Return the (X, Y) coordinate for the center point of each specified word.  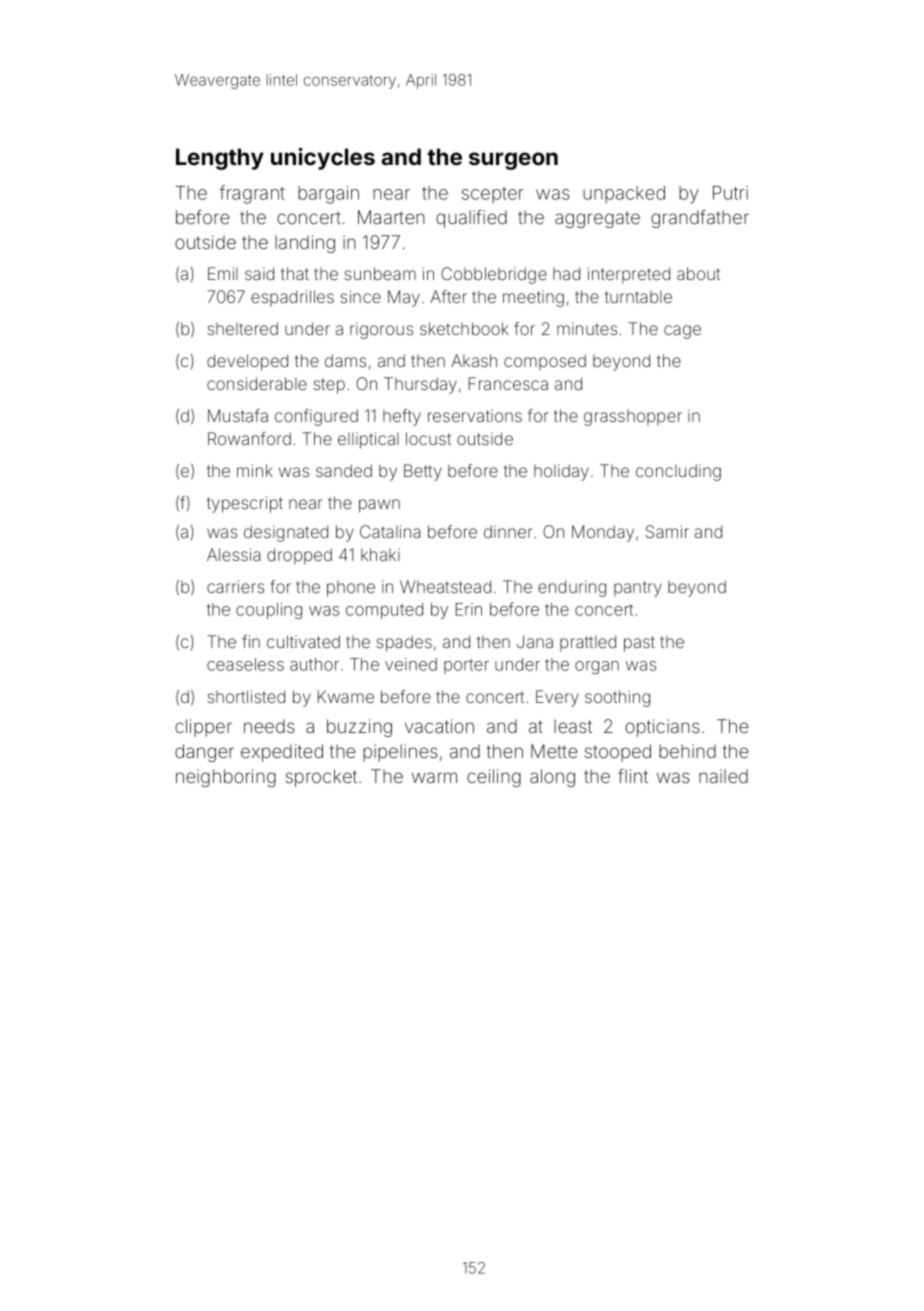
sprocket (321, 778)
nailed (723, 776)
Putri (730, 193)
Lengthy (220, 159)
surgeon (513, 161)
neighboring (226, 778)
